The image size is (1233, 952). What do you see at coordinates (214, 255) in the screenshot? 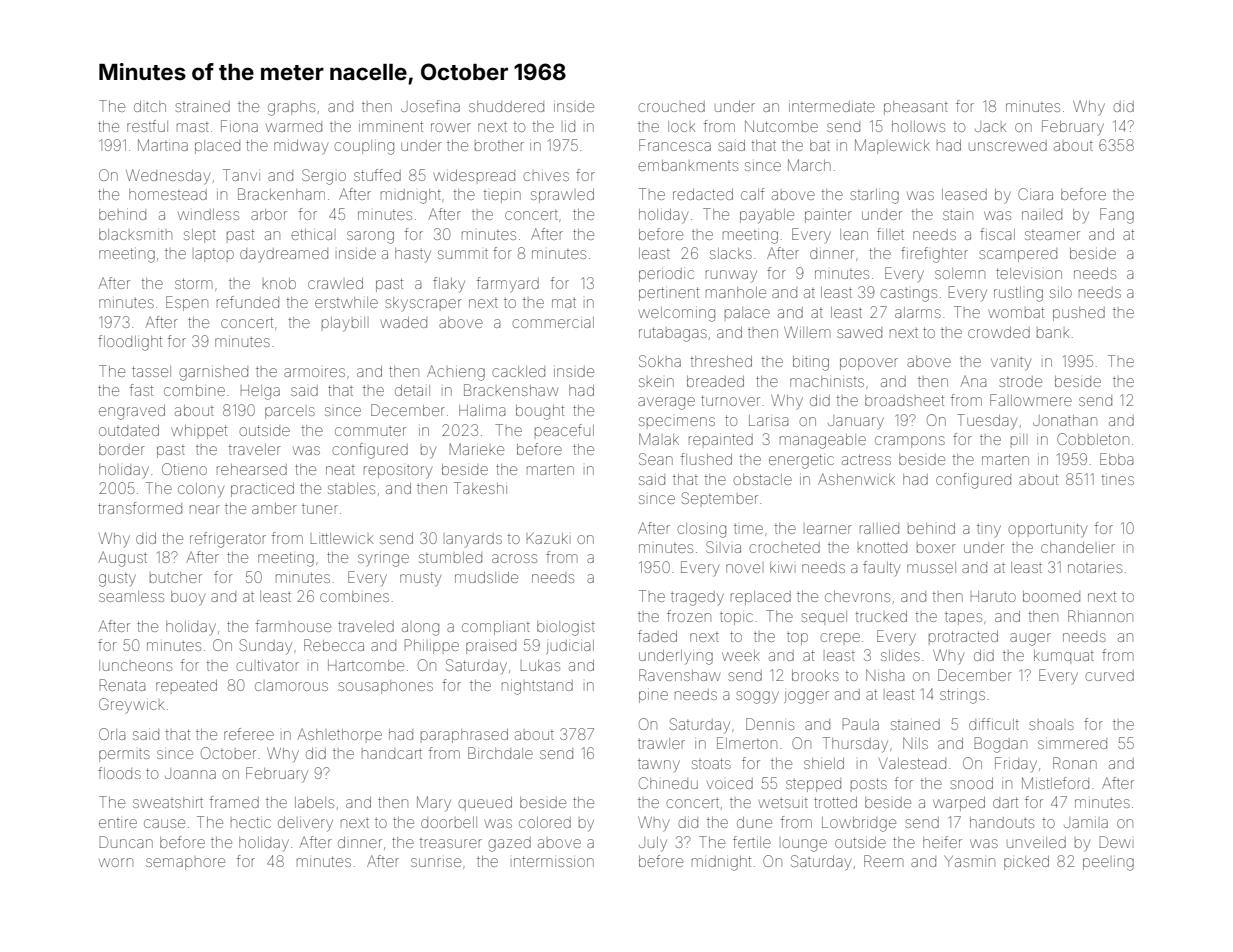
I see `laptop` at bounding box center [214, 255].
